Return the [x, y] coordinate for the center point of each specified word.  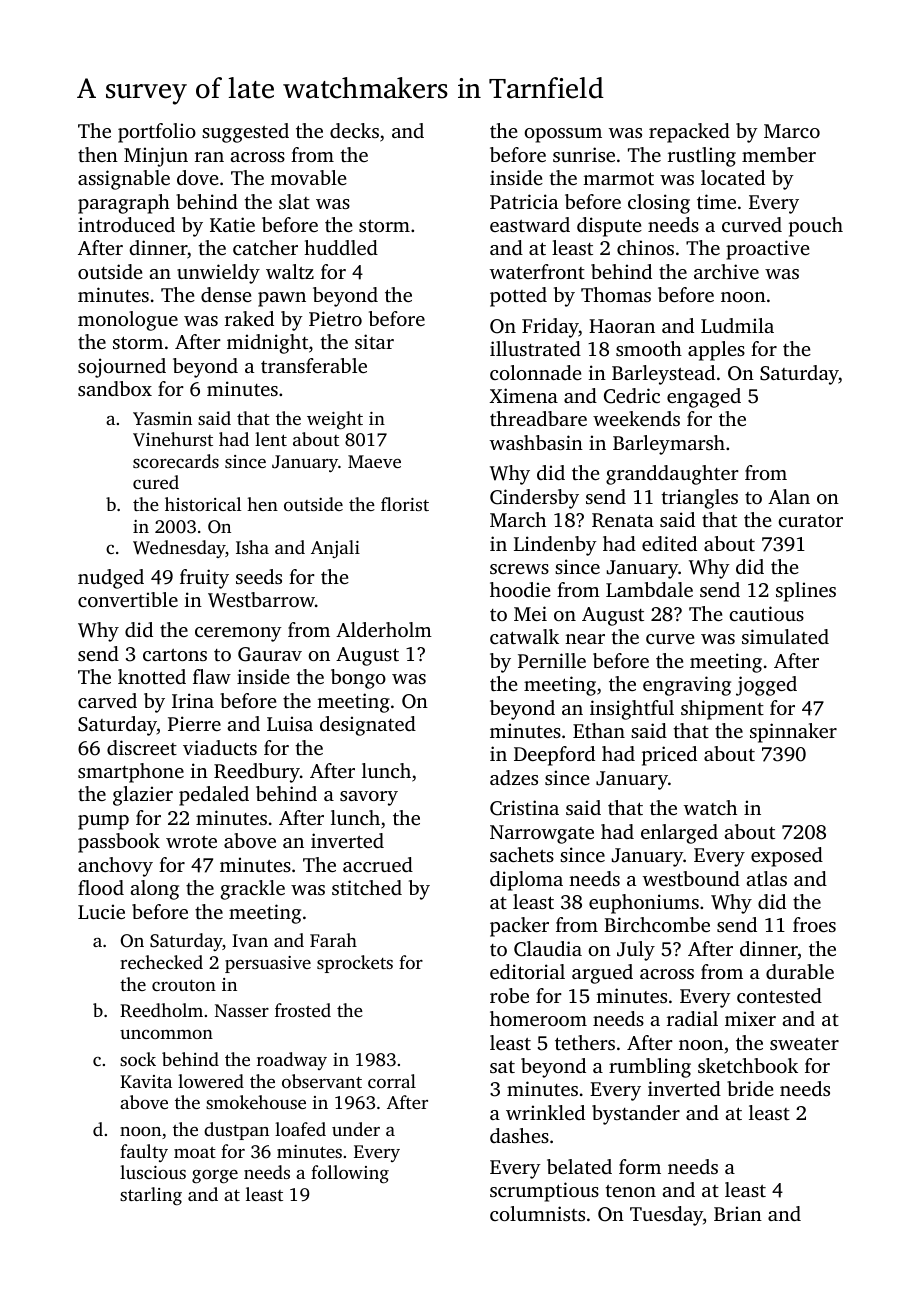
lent [271, 439]
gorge [215, 1177]
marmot [618, 178]
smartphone [131, 773]
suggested [245, 133]
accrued [378, 864]
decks [354, 130]
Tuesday [666, 1216]
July [636, 951]
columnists [537, 1213]
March [518, 519]
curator [810, 520]
